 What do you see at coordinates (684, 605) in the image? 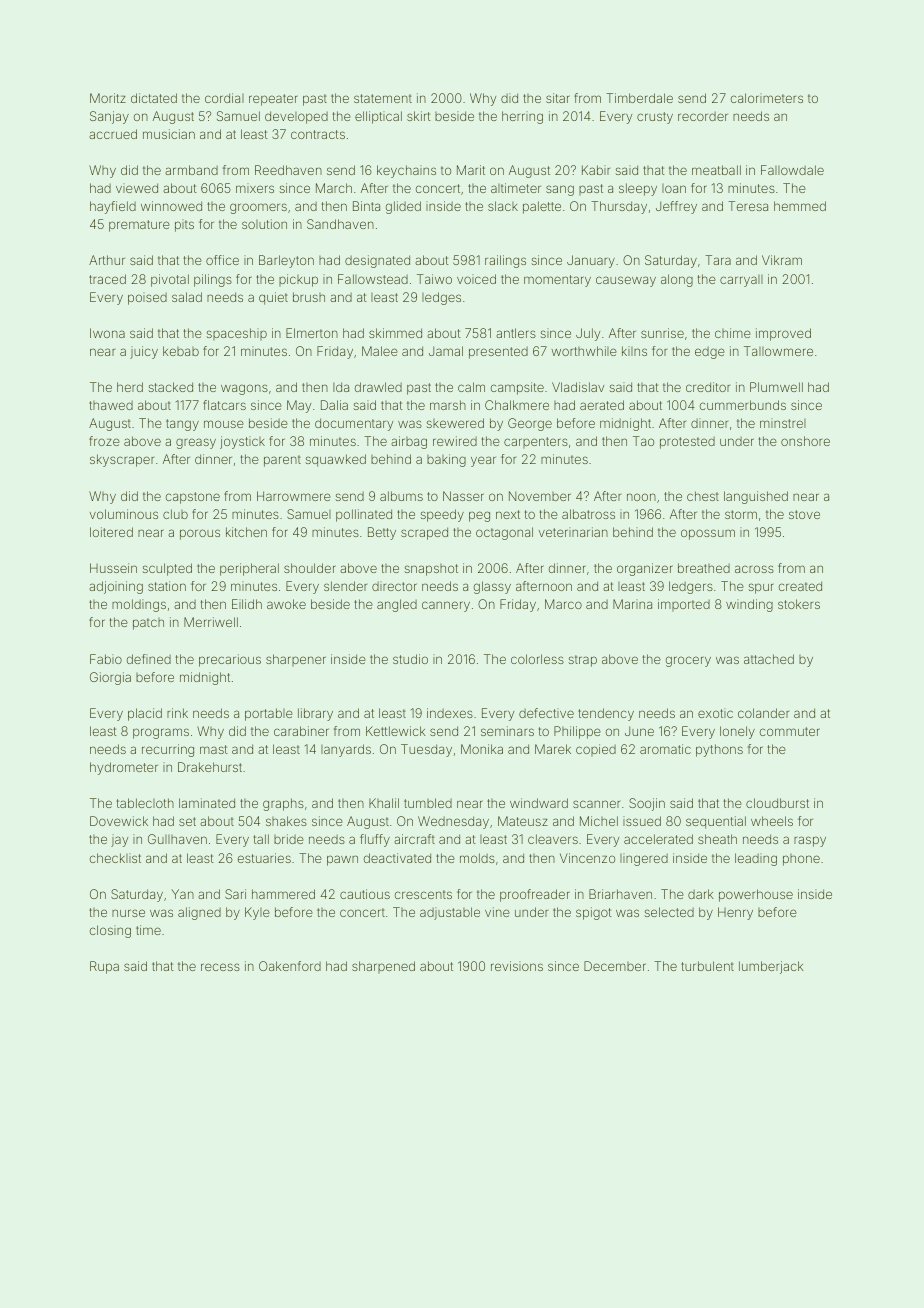
I see `imported` at bounding box center [684, 605].
